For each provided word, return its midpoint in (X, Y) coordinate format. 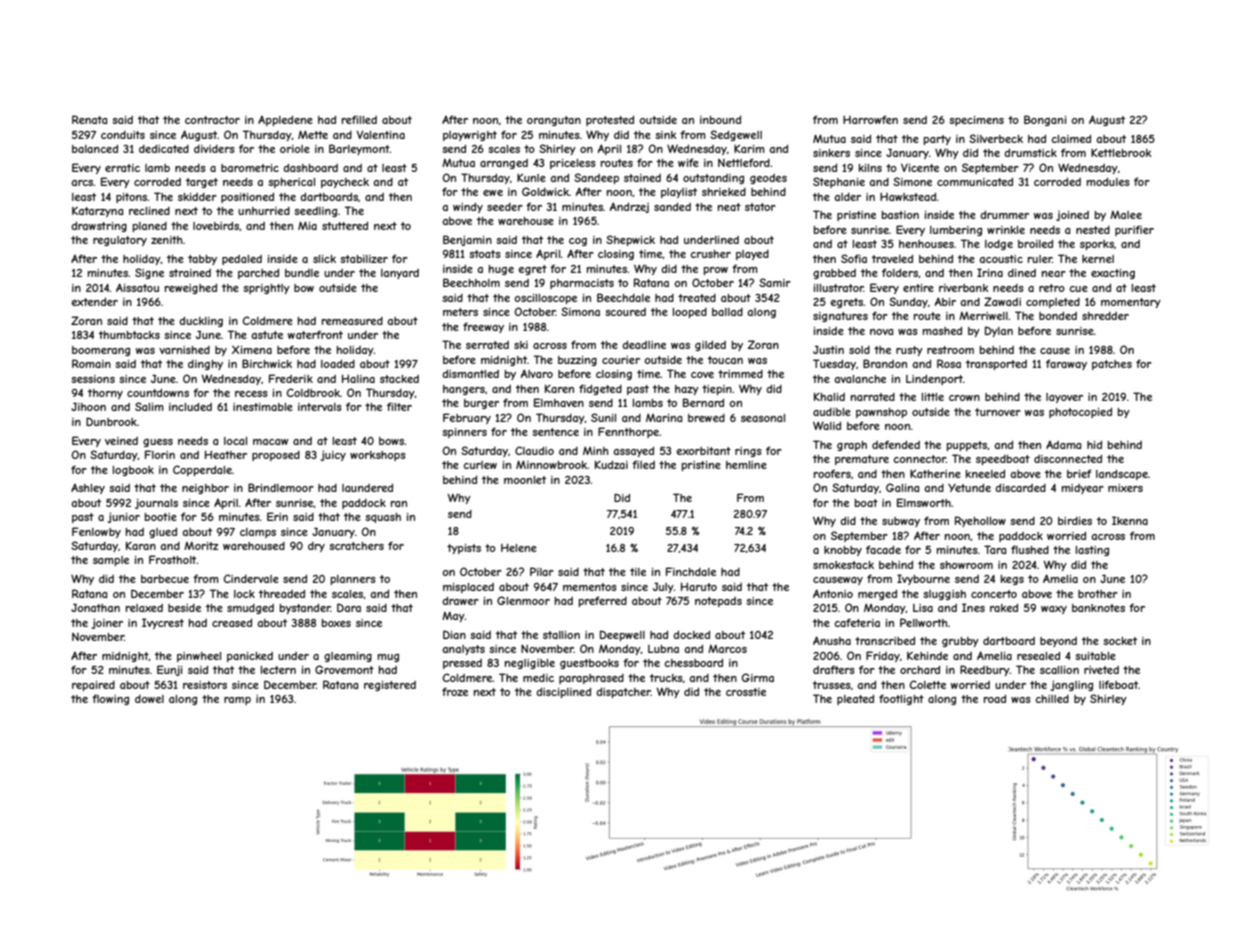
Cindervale (251, 578)
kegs (1012, 580)
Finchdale (691, 571)
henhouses (926, 244)
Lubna (663, 649)
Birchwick (267, 363)
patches (1112, 365)
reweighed (191, 289)
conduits (123, 135)
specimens (976, 121)
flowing (110, 700)
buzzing (577, 361)
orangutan (554, 121)
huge (501, 270)
